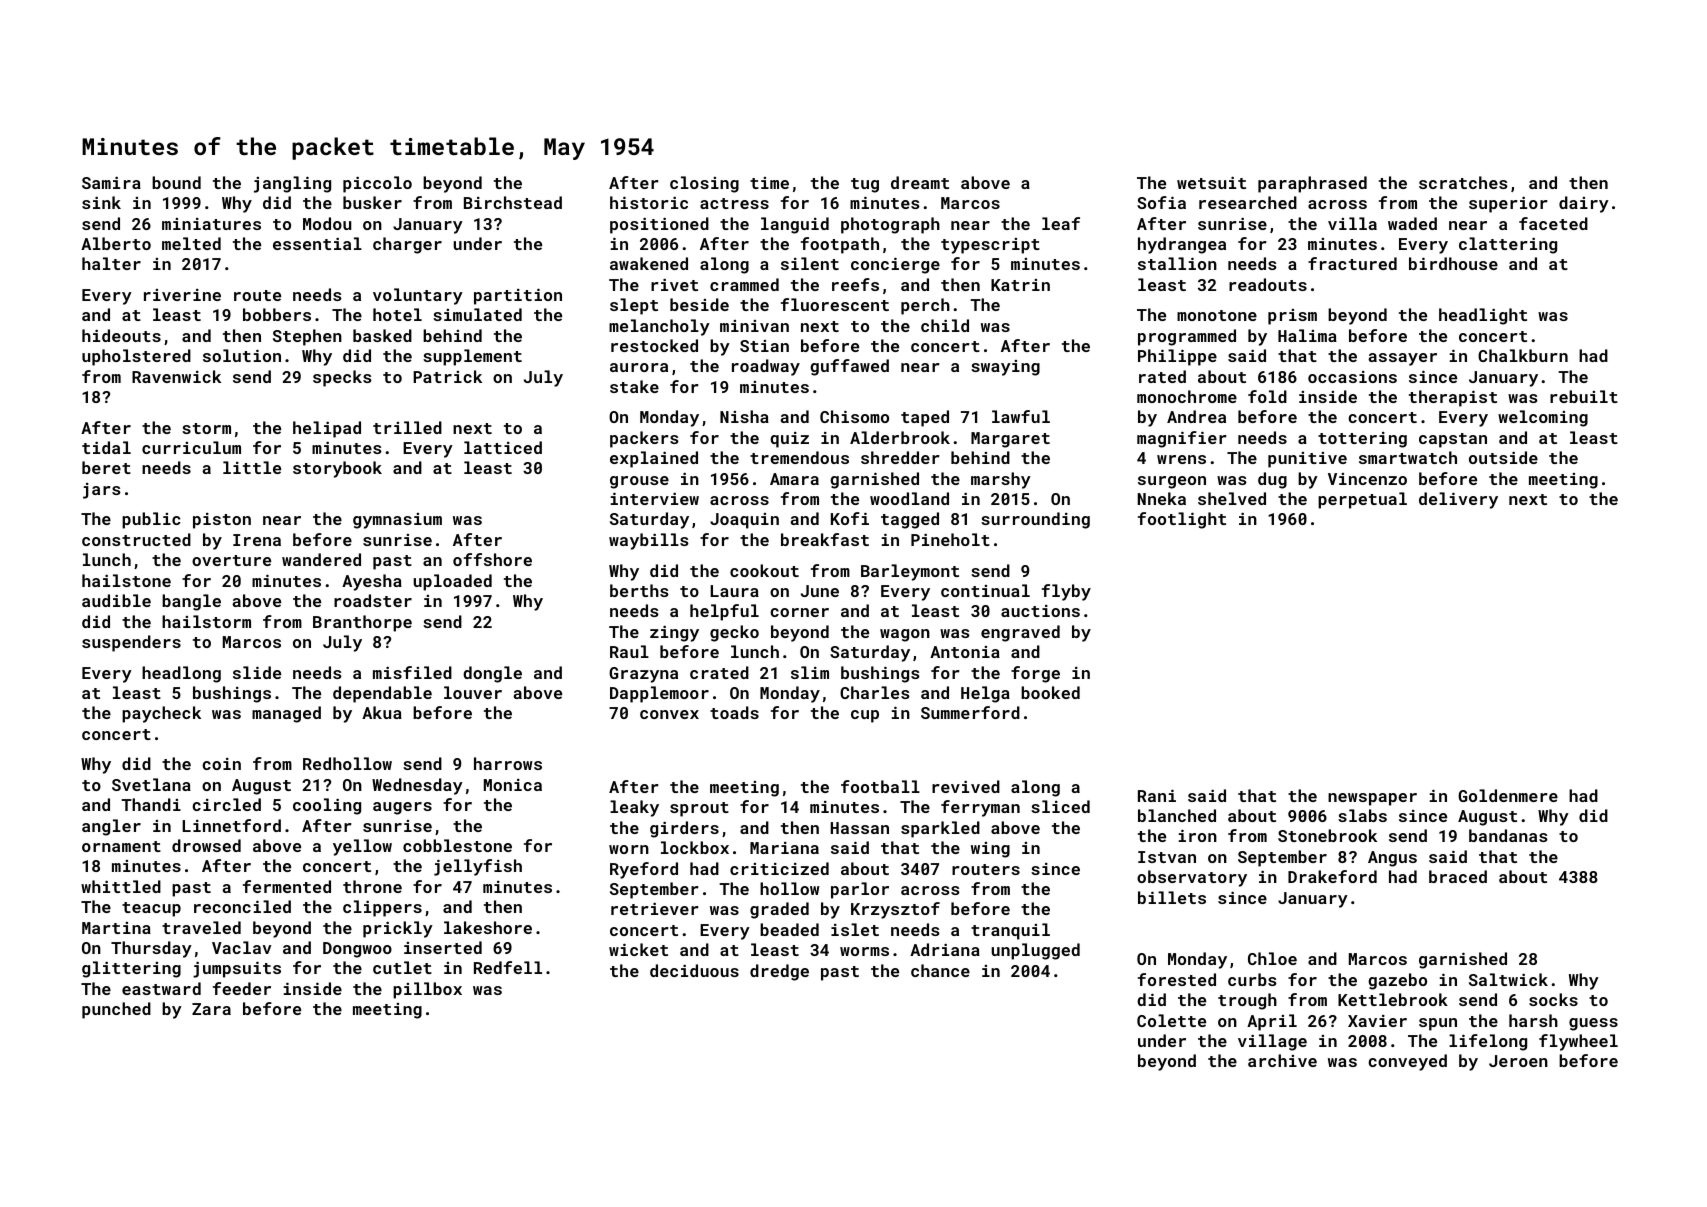 This screenshot has height=1207, width=1707. I want to click on tug, so click(865, 185).
